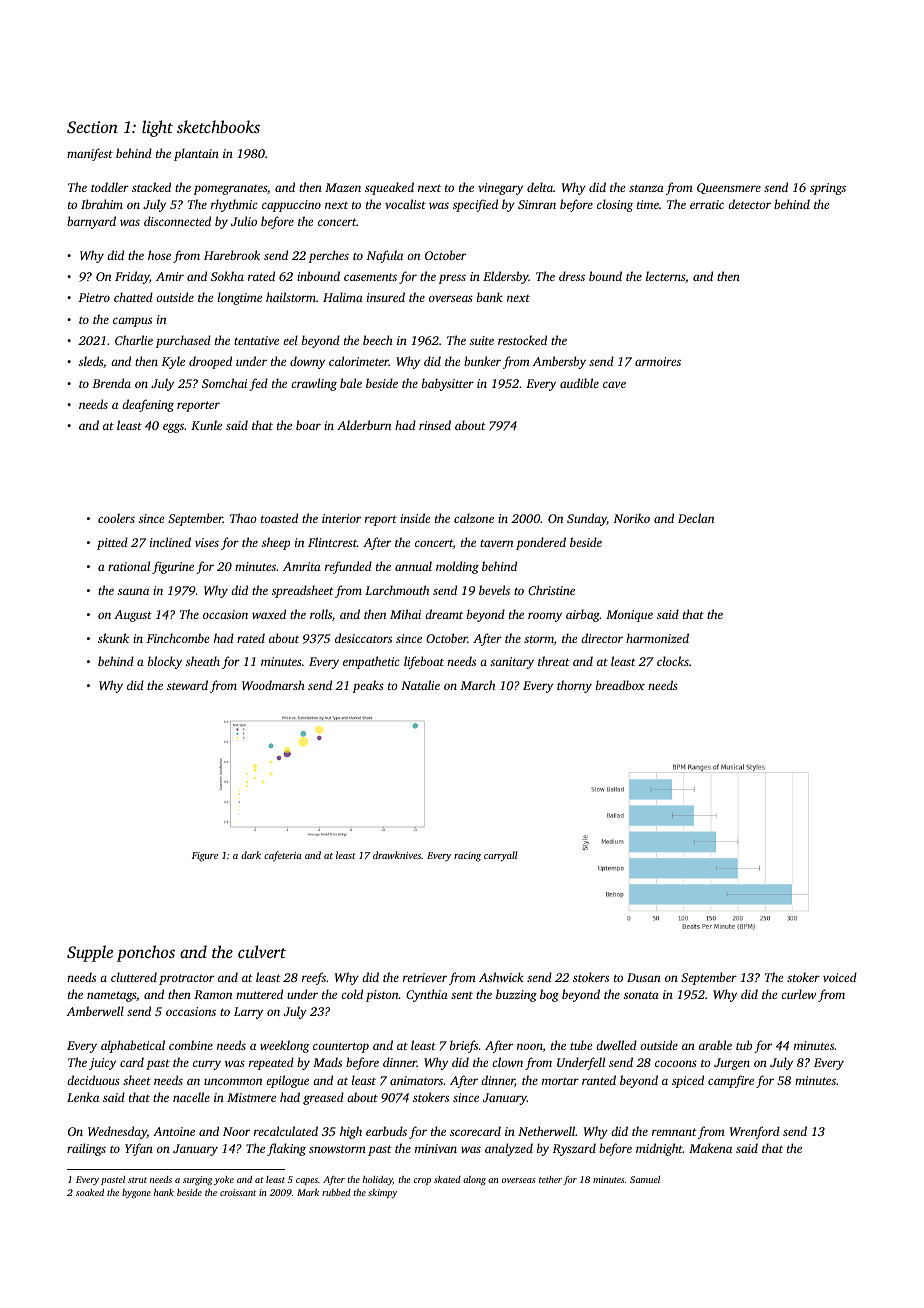 This screenshot has width=924, height=1308. I want to click on vinegary, so click(500, 189).
